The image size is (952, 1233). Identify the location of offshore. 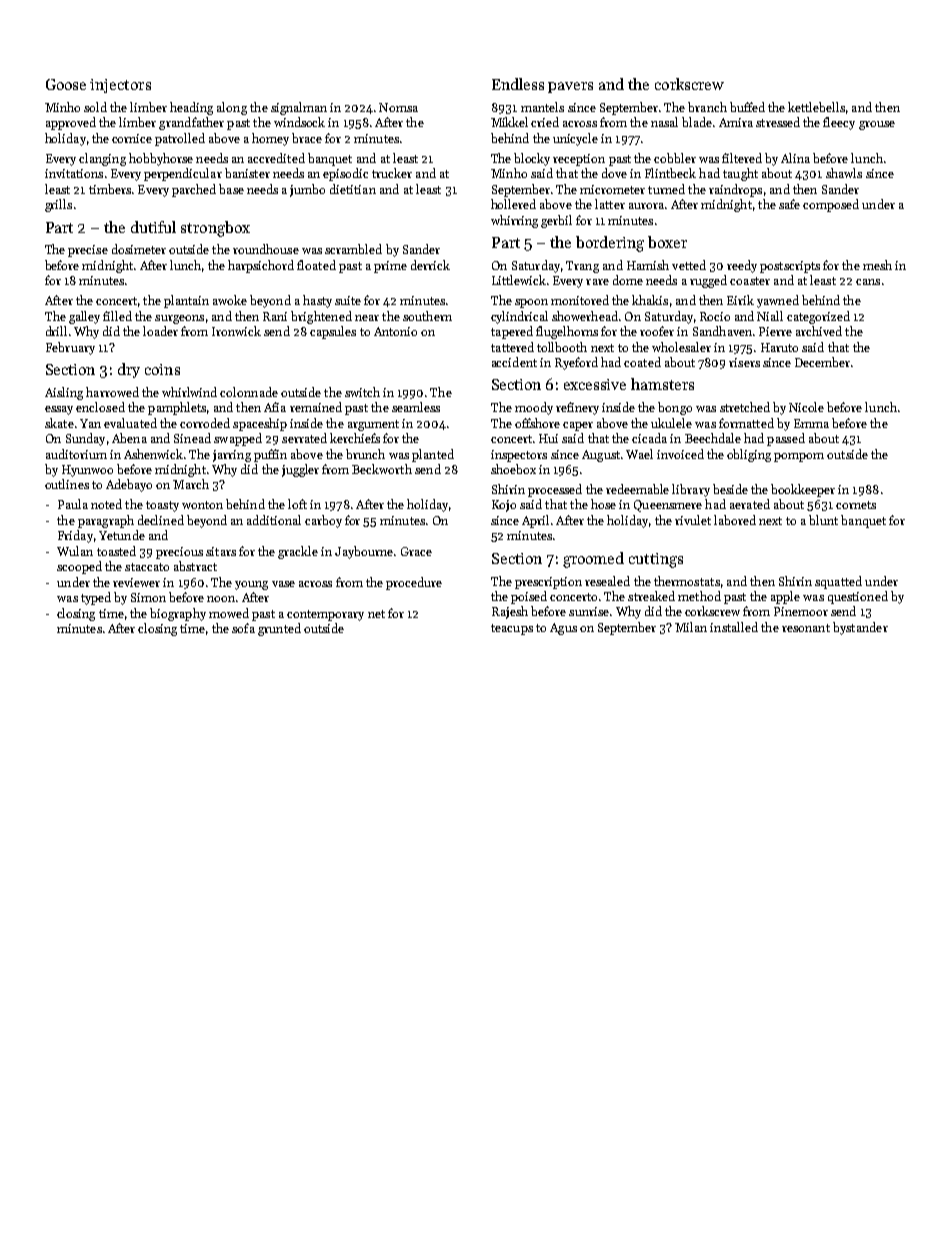
(537, 423).
